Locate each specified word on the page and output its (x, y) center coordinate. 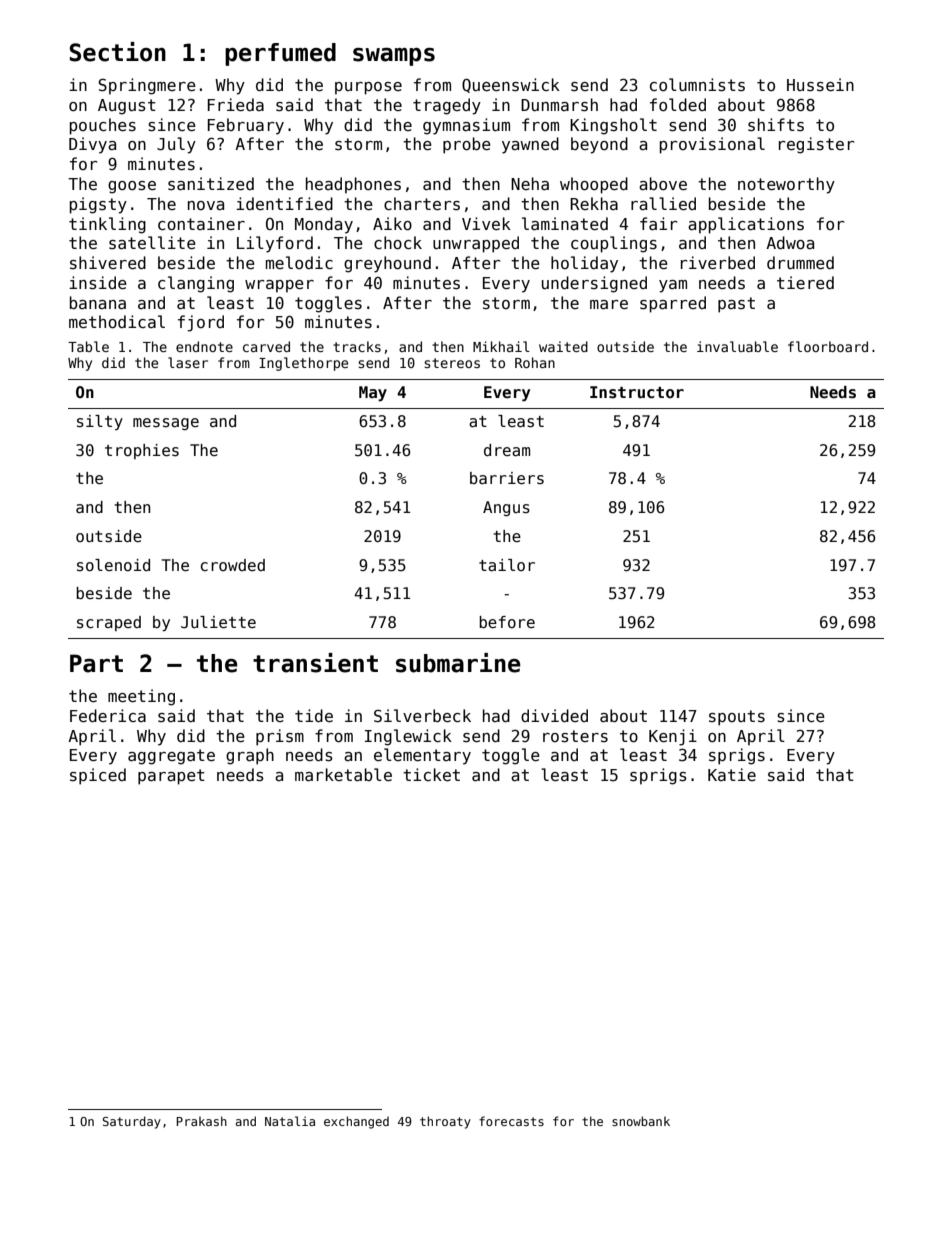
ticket (431, 774)
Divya (92, 145)
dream (507, 450)
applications (746, 225)
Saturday (132, 1122)
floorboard (828, 346)
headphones (353, 185)
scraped (109, 623)
